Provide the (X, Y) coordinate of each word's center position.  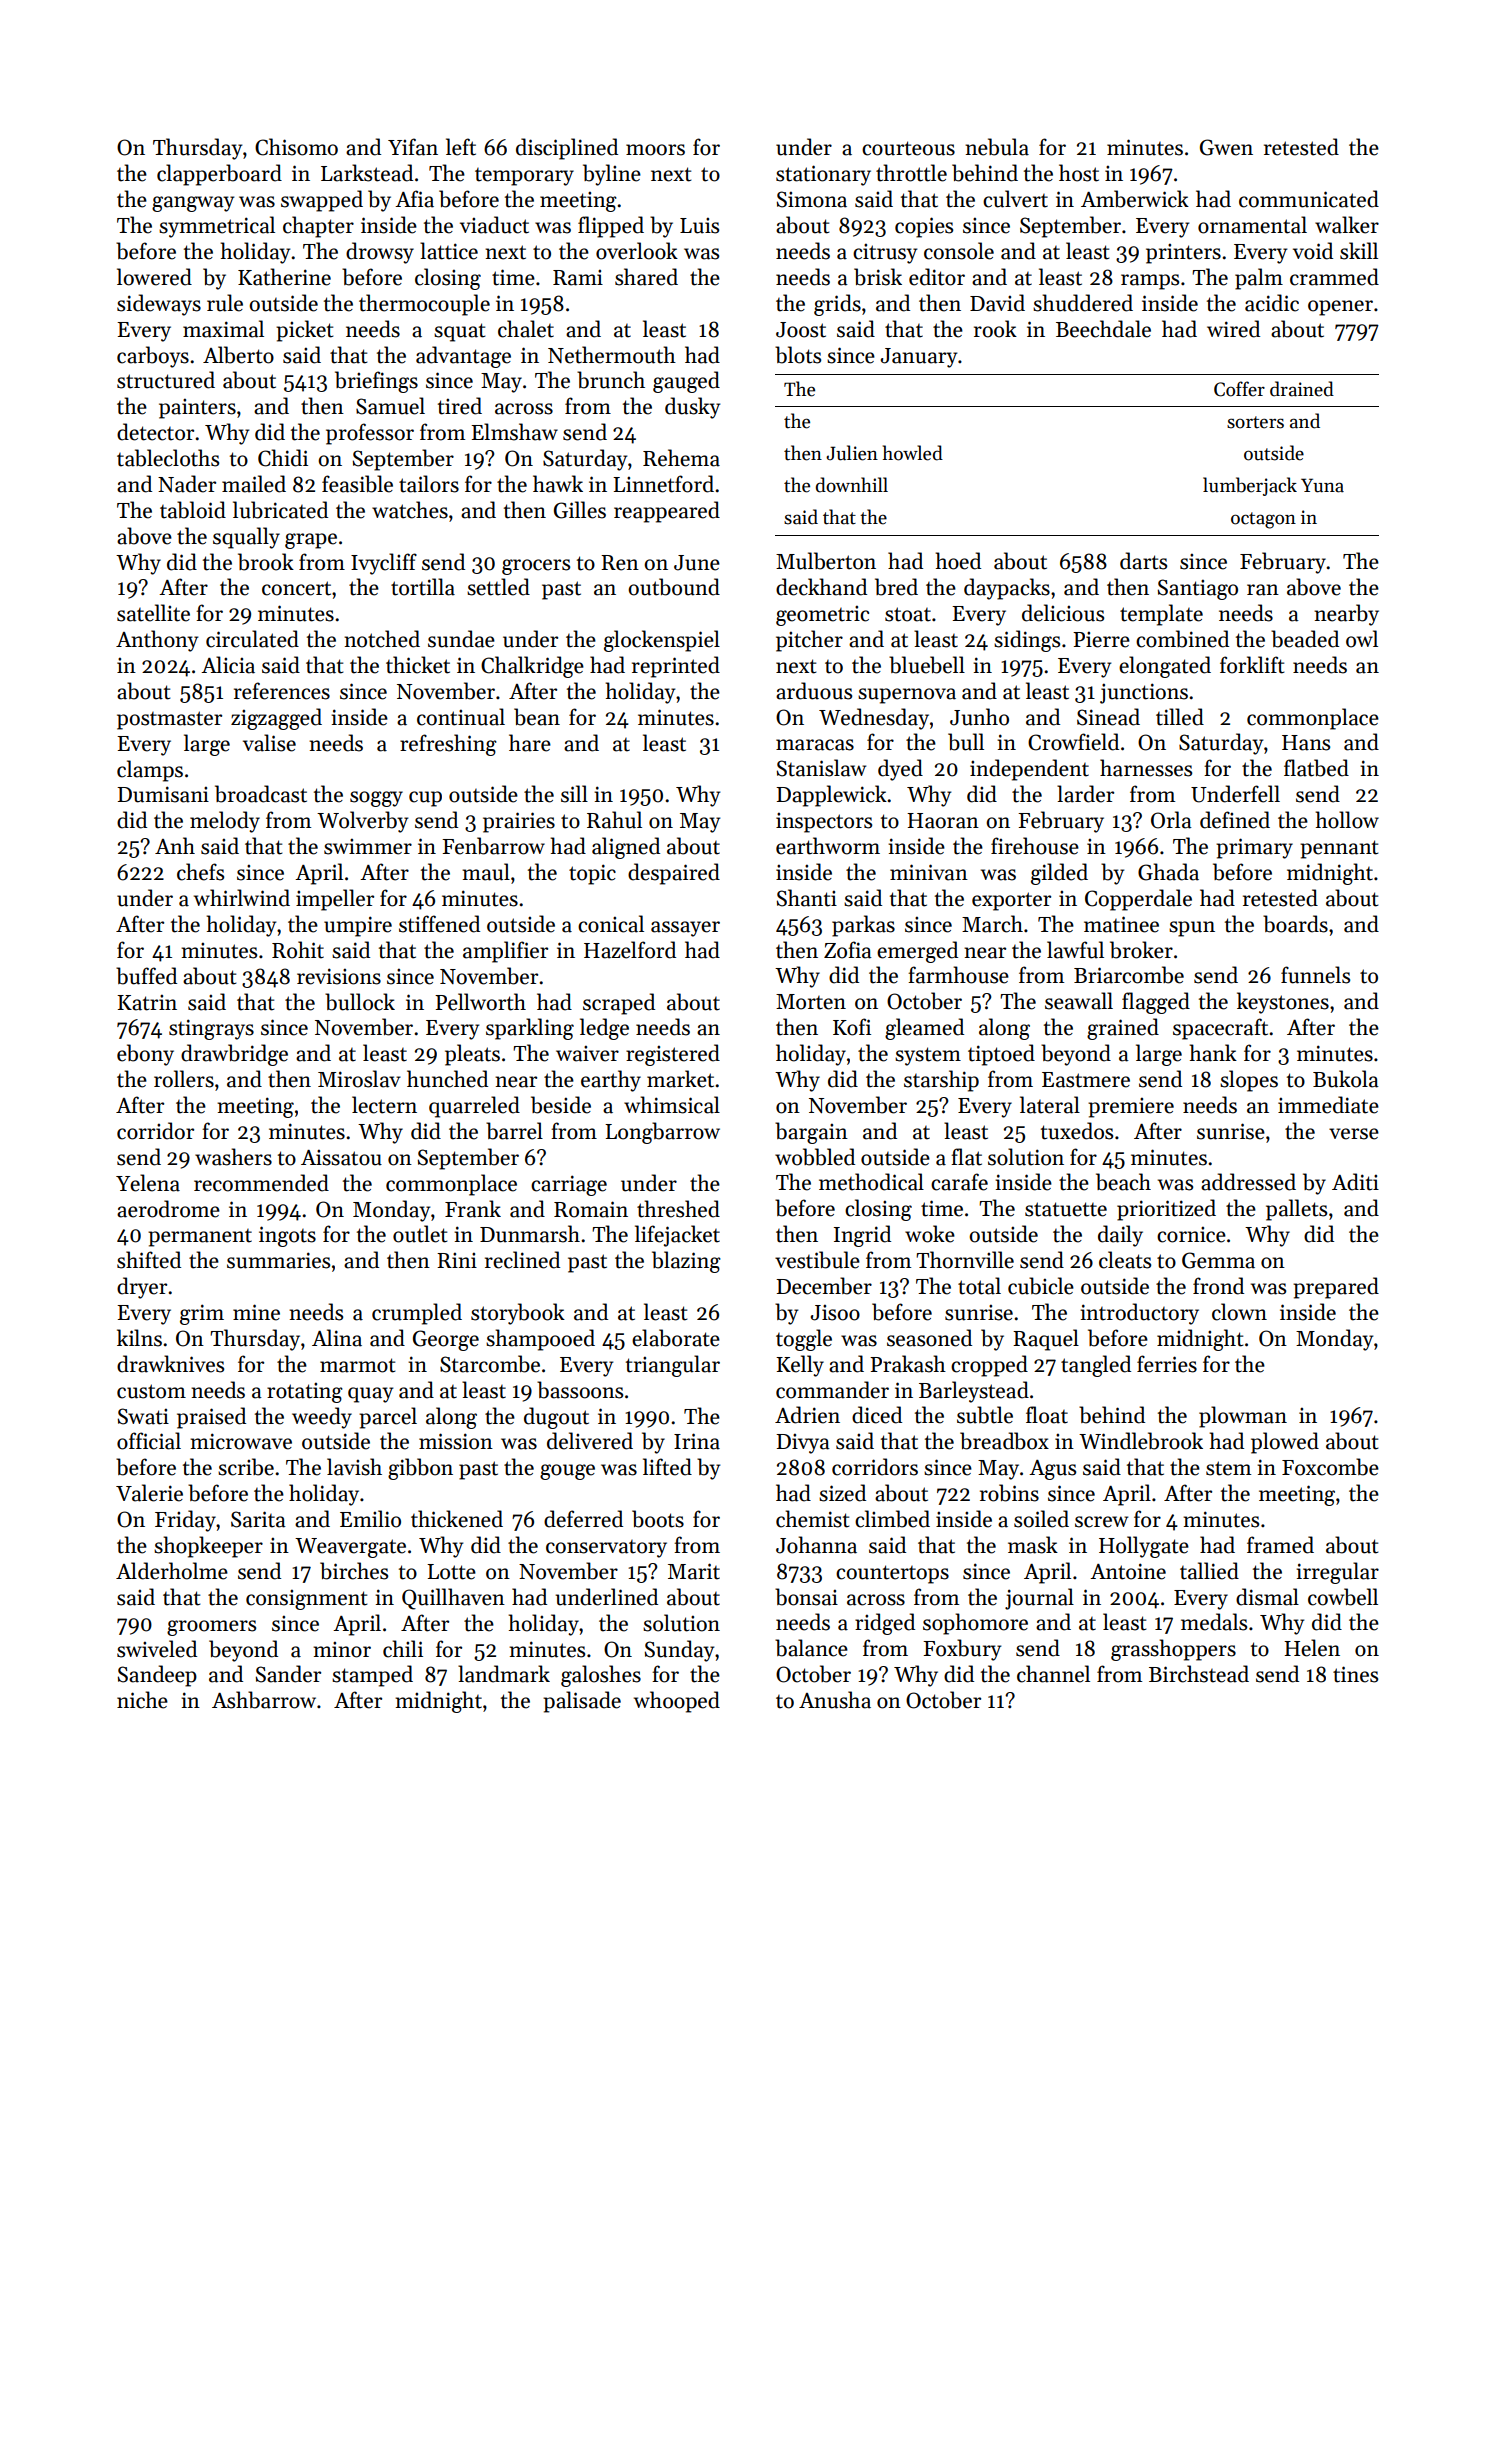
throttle (911, 173)
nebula (997, 147)
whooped (677, 1702)
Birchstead (1199, 1674)
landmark (504, 1674)
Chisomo (296, 147)
